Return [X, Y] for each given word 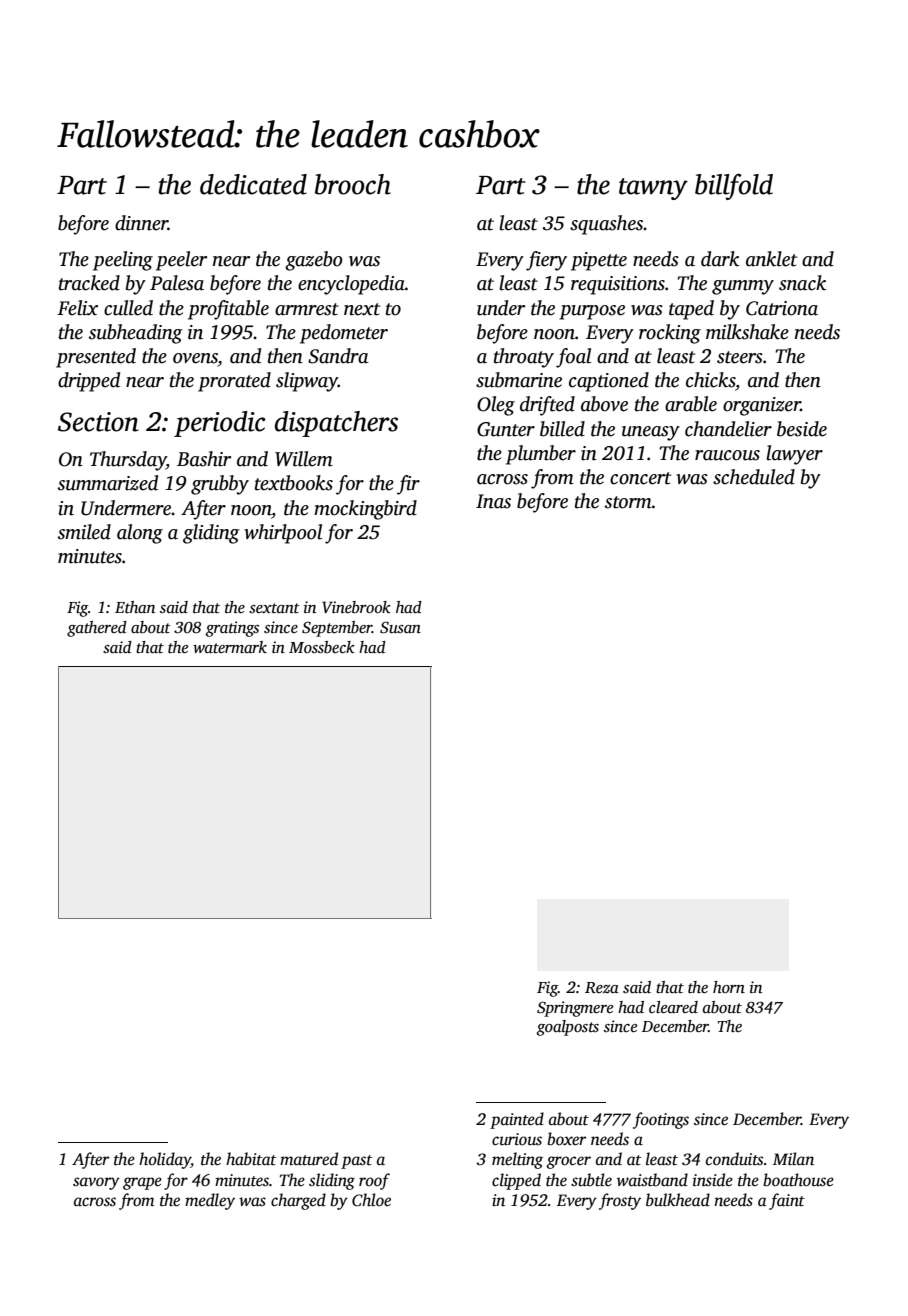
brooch [353, 184]
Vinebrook [356, 607]
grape [142, 1183]
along [140, 534]
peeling [123, 261]
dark [720, 259]
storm [628, 502]
